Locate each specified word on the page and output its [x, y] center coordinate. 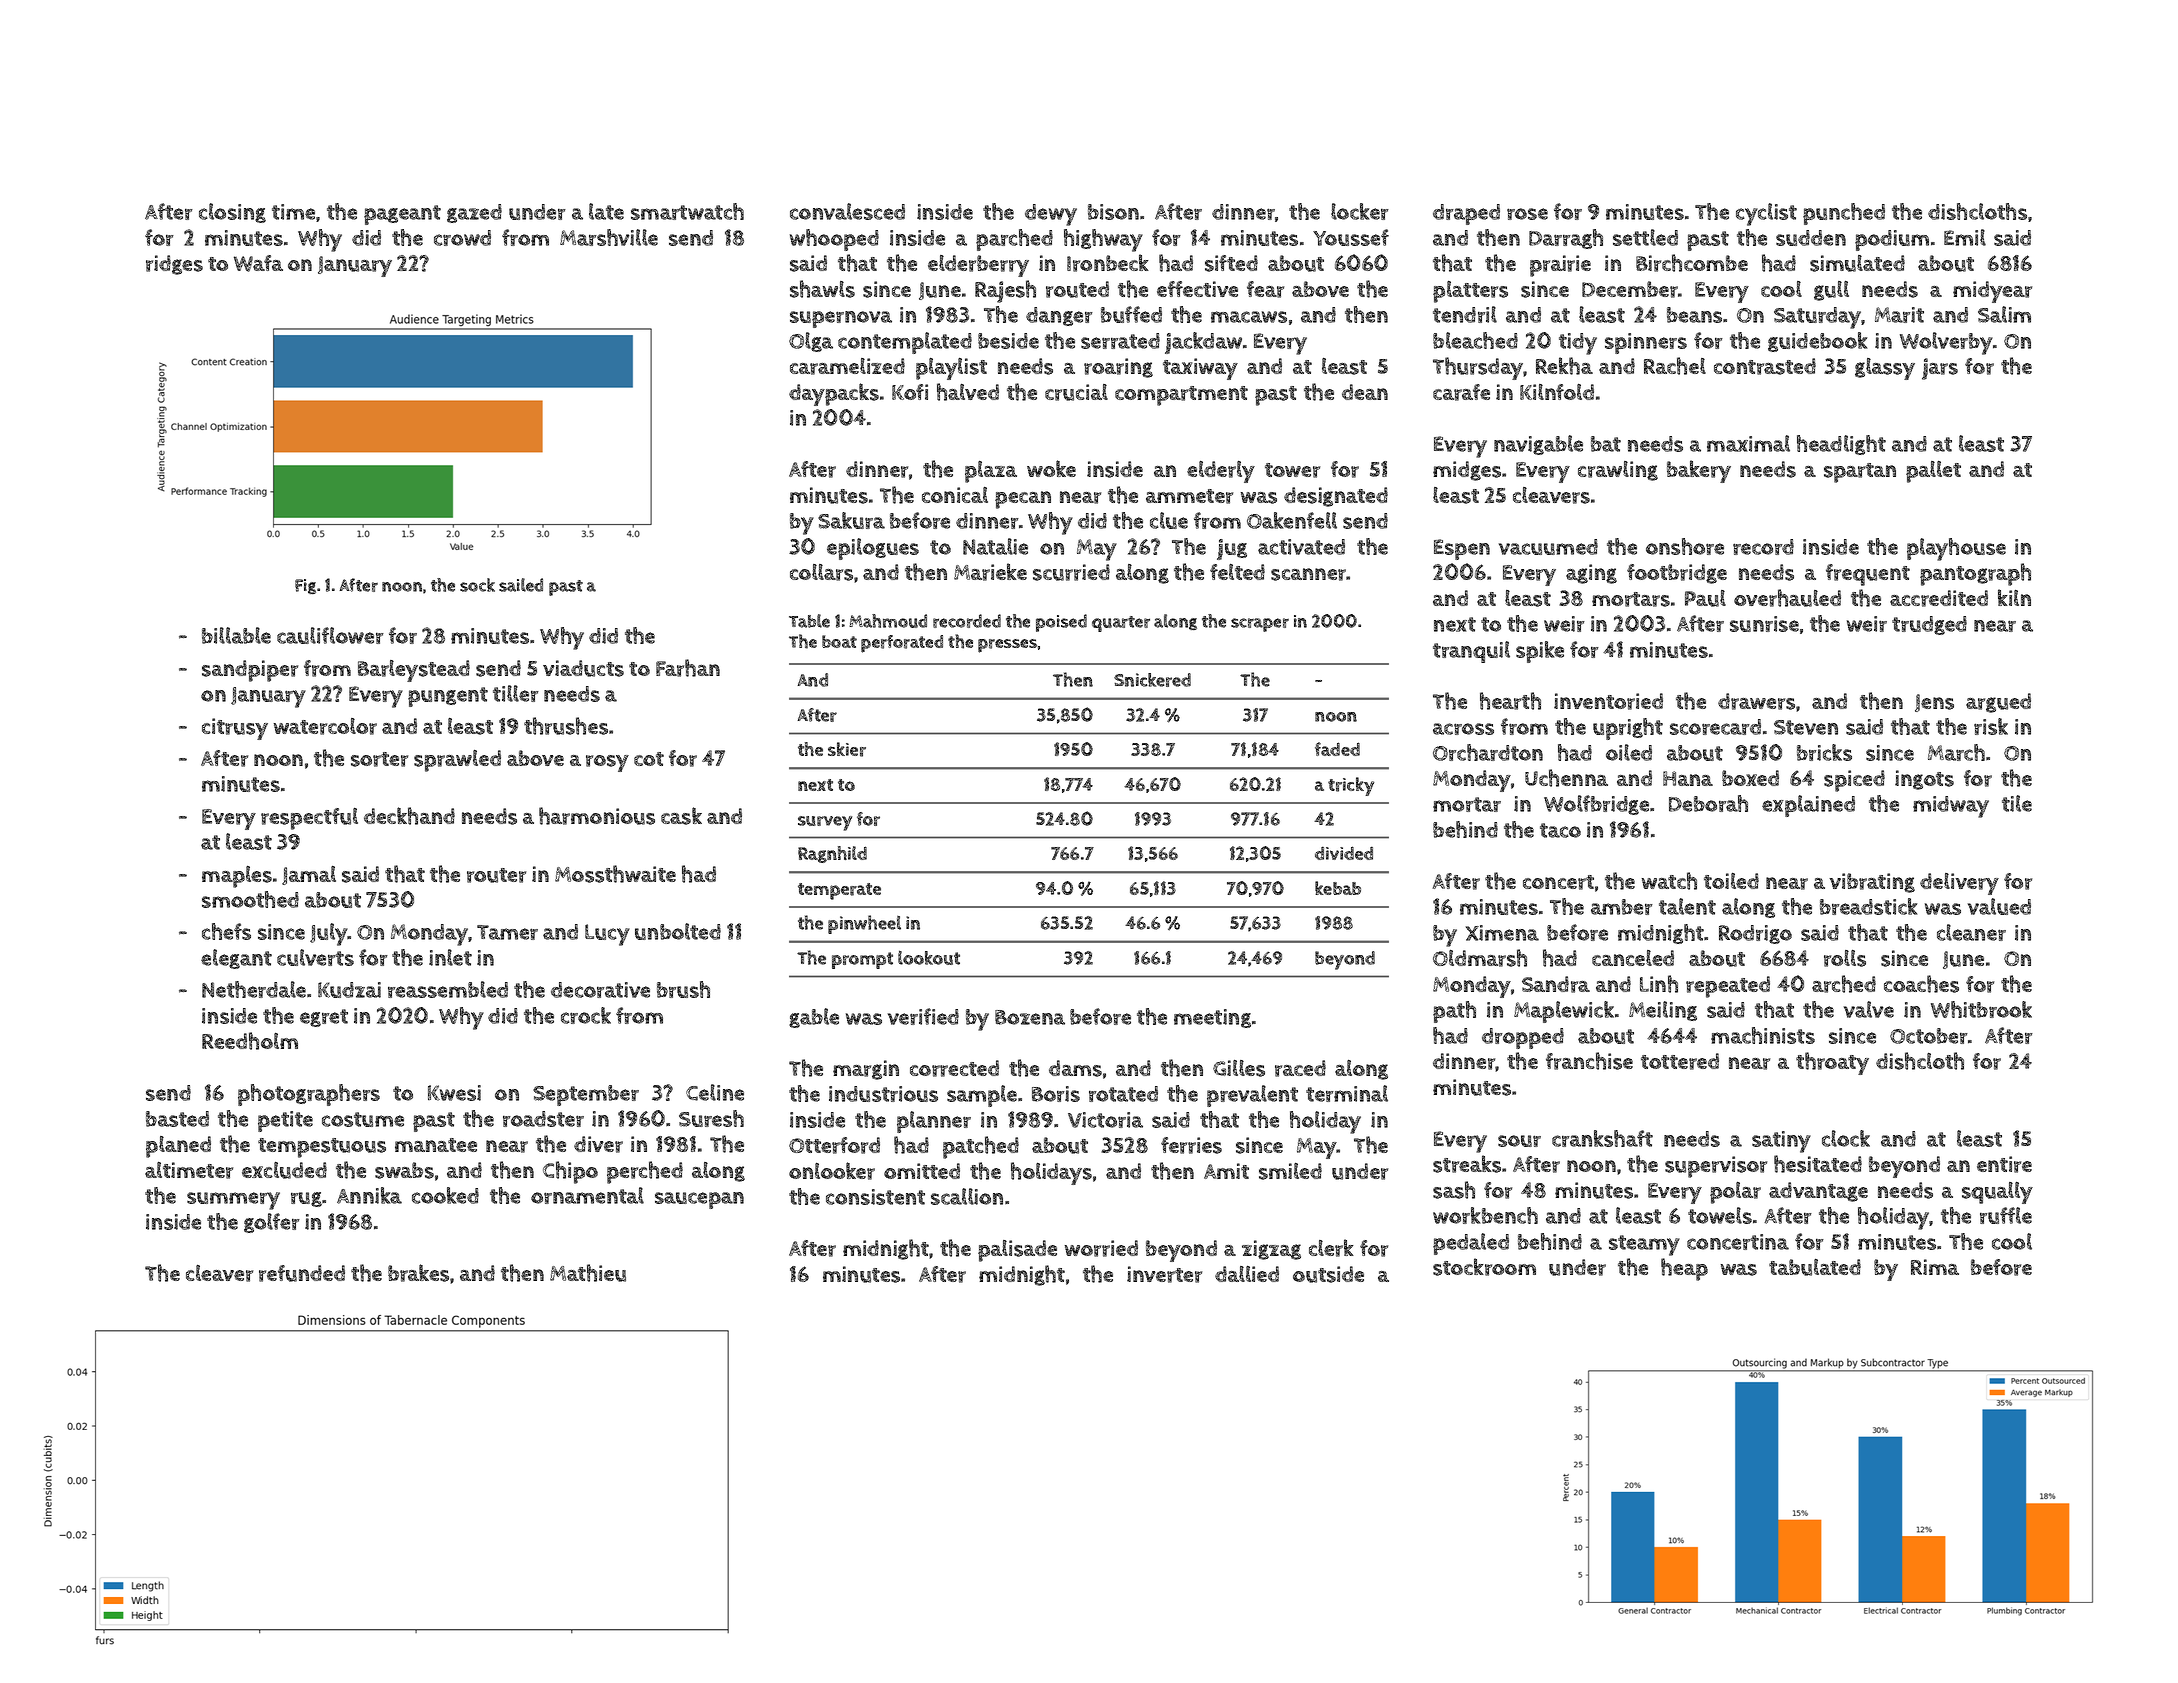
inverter [1164, 1274]
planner [934, 1122]
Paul [1705, 598]
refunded [302, 1273]
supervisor [1716, 1167]
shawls [822, 289]
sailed [521, 585]
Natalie [995, 546]
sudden [1811, 238]
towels [1720, 1215]
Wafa [258, 263]
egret [324, 1018]
